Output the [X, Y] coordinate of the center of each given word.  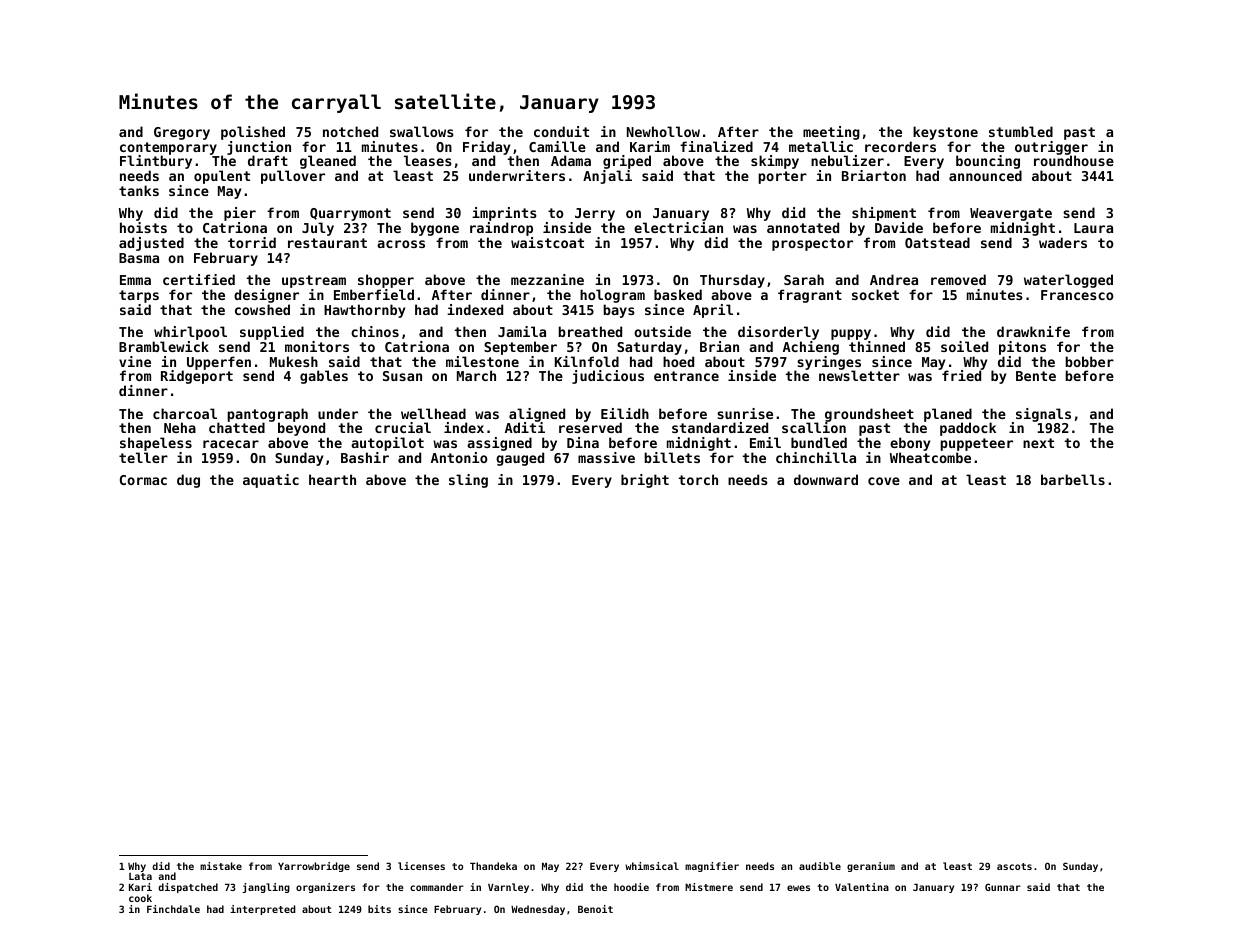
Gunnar [1003, 887]
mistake [221, 866]
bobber [1089, 361]
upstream [314, 281]
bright [645, 481]
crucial [403, 427]
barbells [1073, 479]
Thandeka [493, 866]
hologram [612, 296]
